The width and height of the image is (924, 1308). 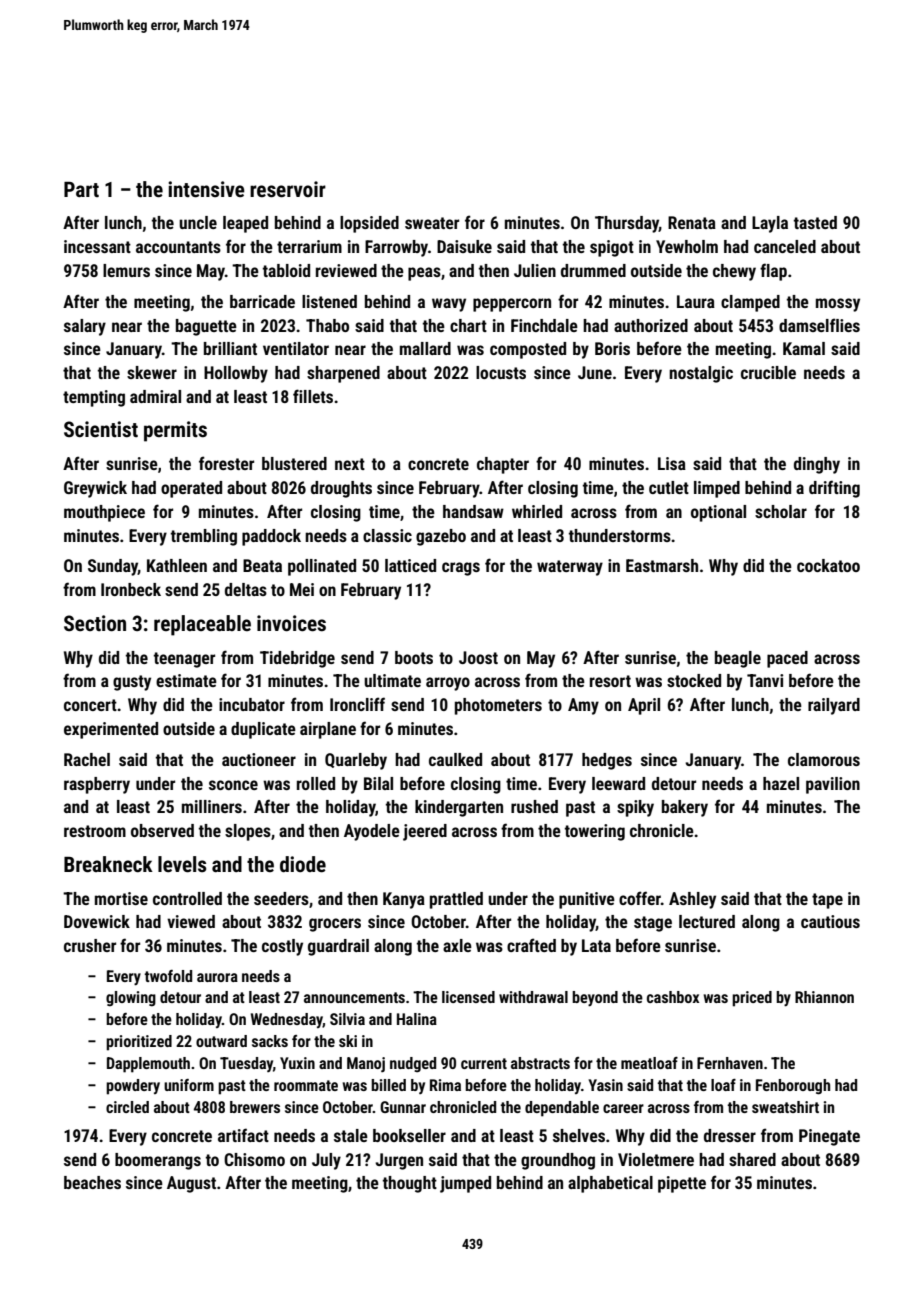 I want to click on Lisa, so click(x=672, y=463).
